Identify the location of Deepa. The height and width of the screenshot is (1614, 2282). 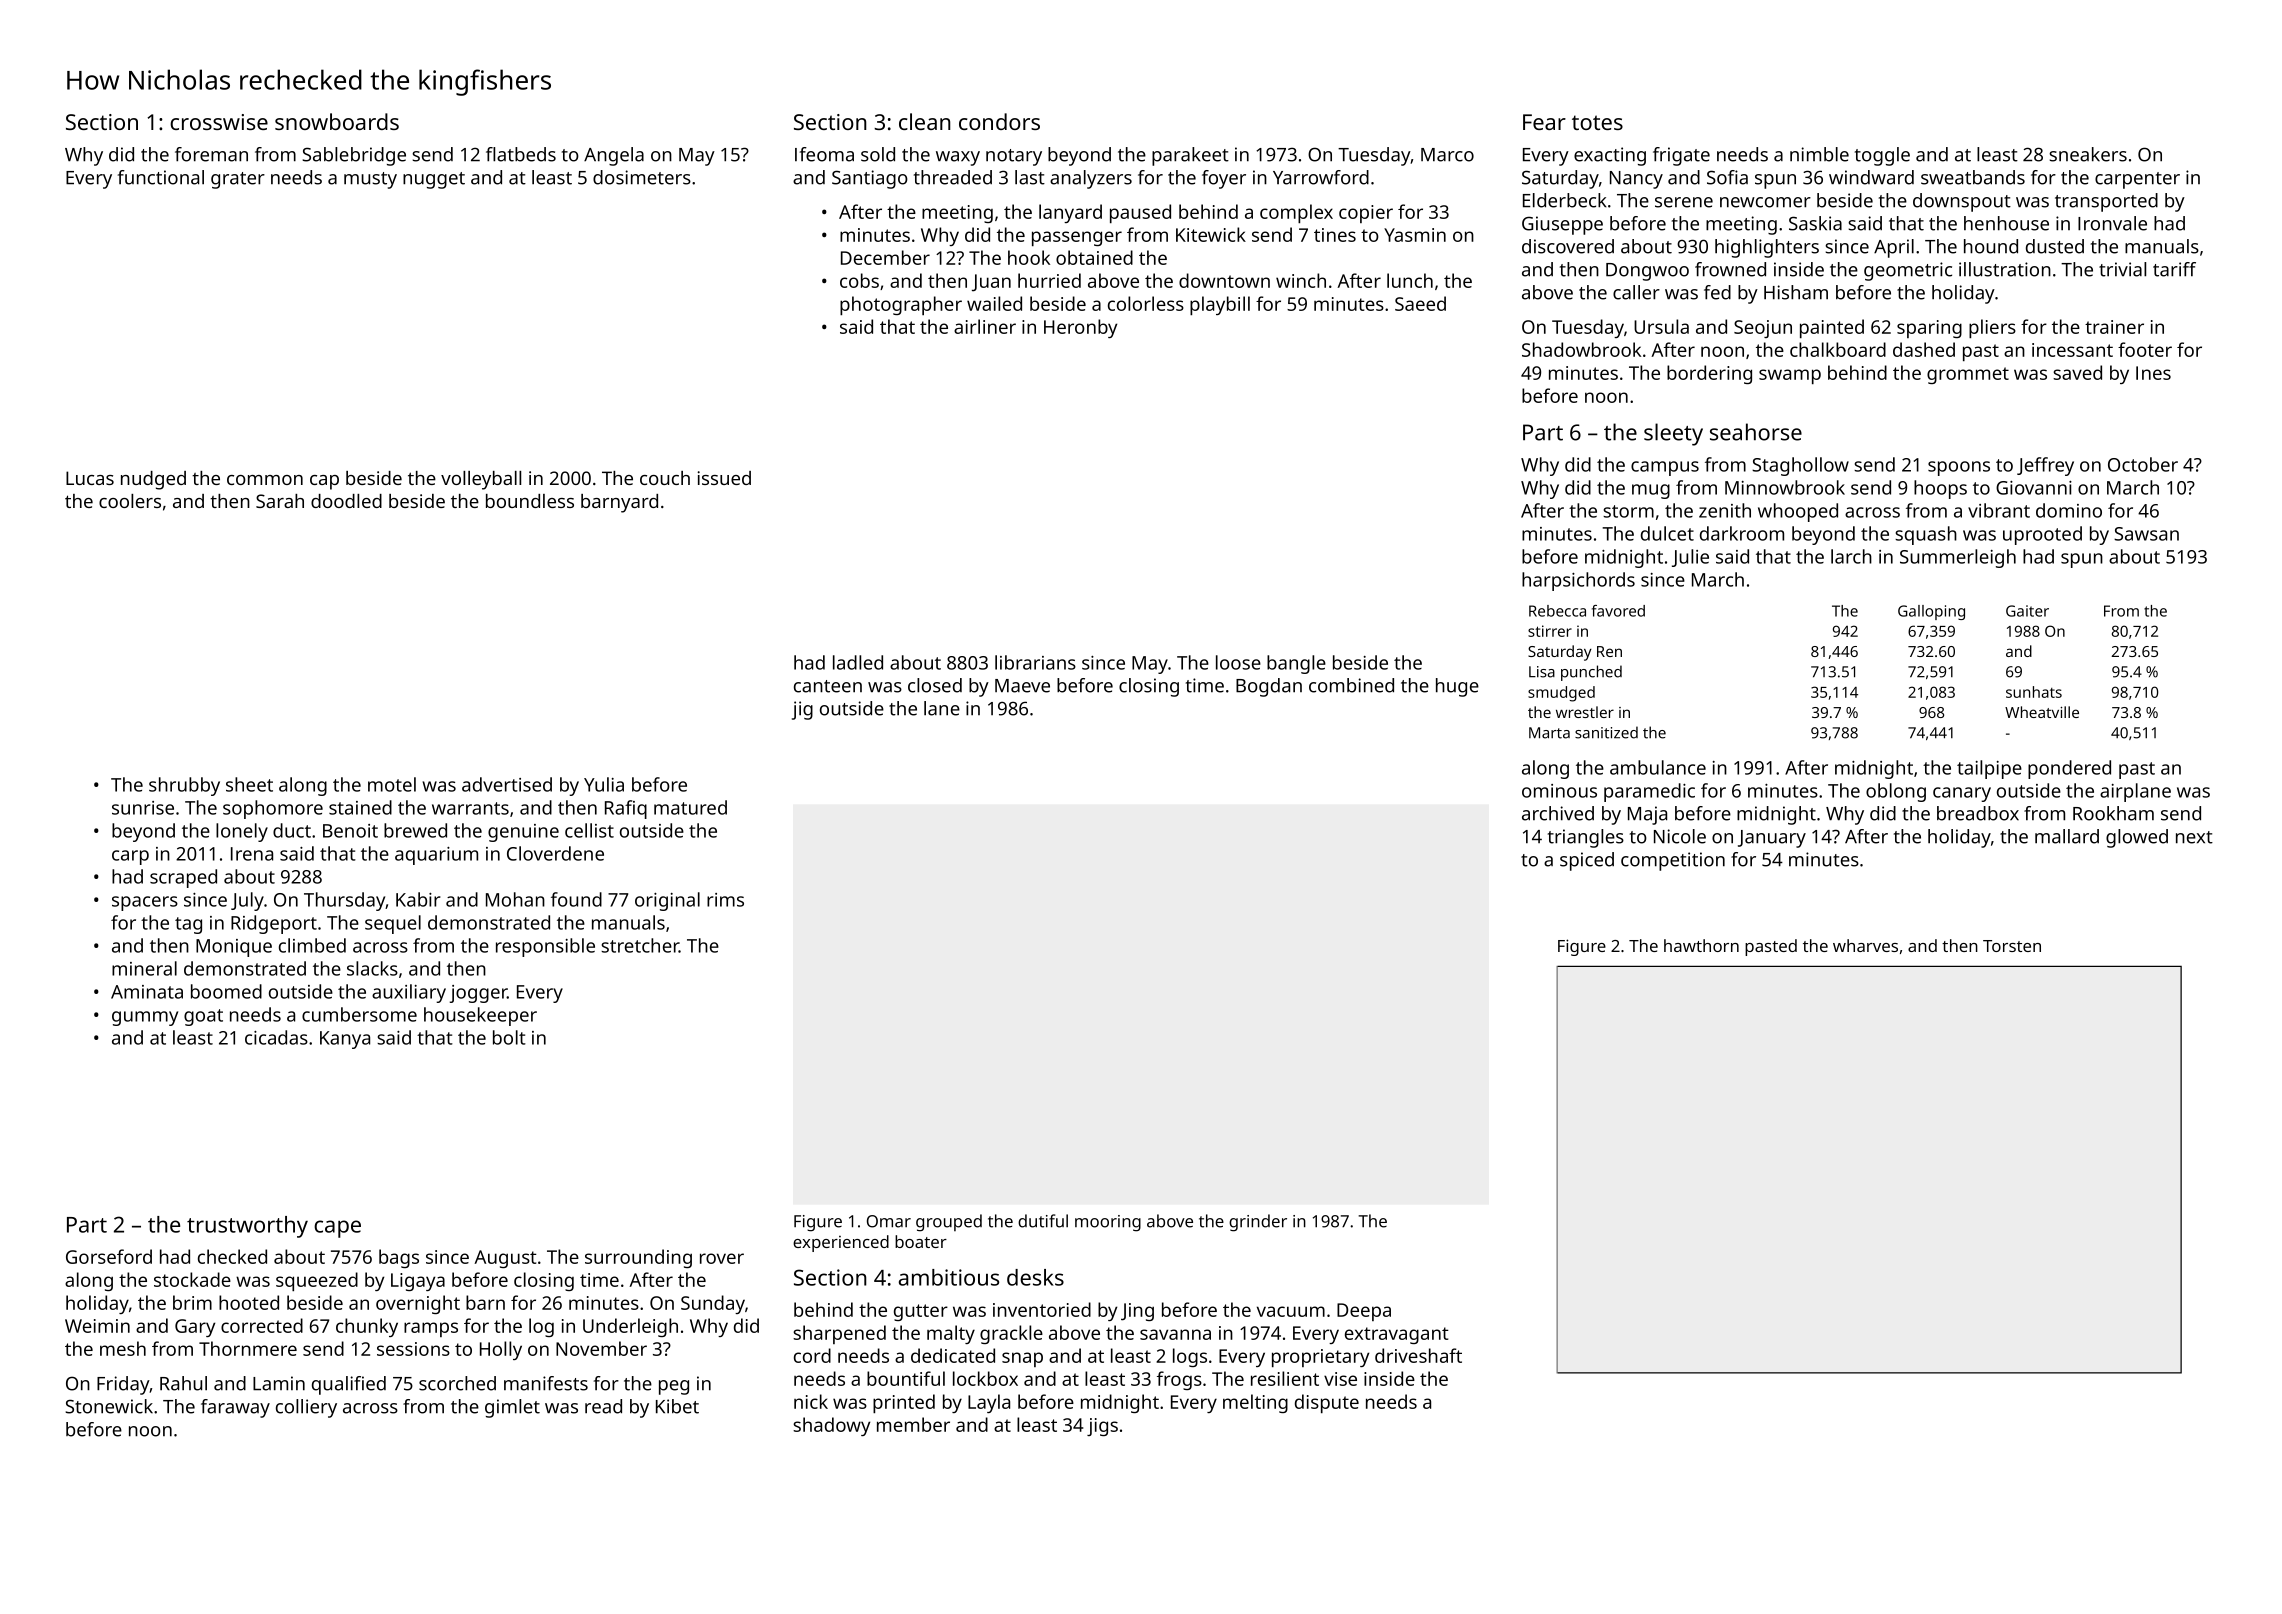
(1364, 1312).
